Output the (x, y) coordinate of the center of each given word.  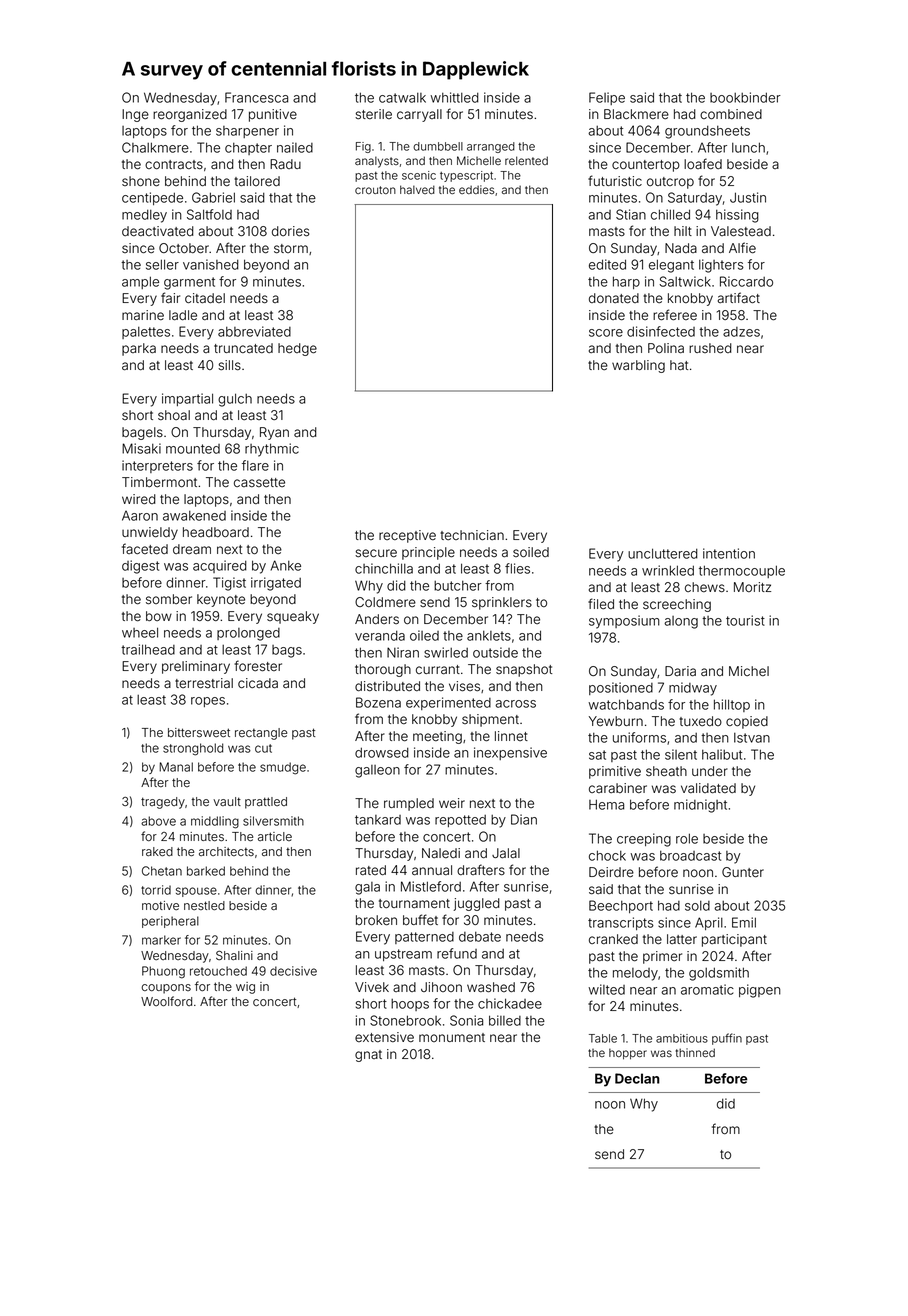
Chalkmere (155, 147)
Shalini (234, 955)
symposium (624, 622)
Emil (744, 922)
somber (169, 599)
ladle (183, 315)
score (606, 333)
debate (480, 937)
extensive (384, 1037)
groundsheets (707, 132)
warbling (638, 366)
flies (517, 568)
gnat (368, 1056)
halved (417, 189)
